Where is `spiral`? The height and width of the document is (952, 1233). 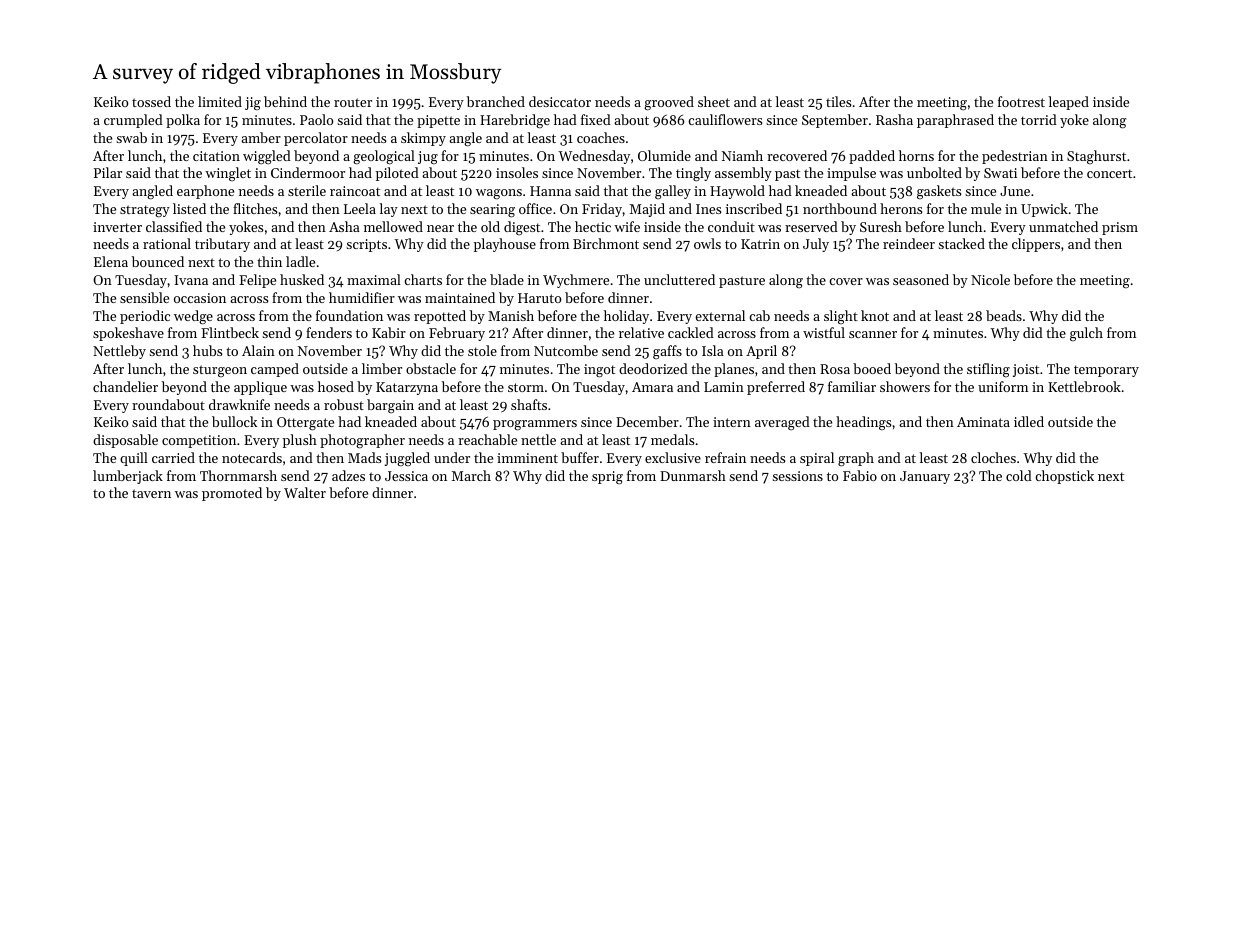
spiral is located at coordinates (817, 459).
